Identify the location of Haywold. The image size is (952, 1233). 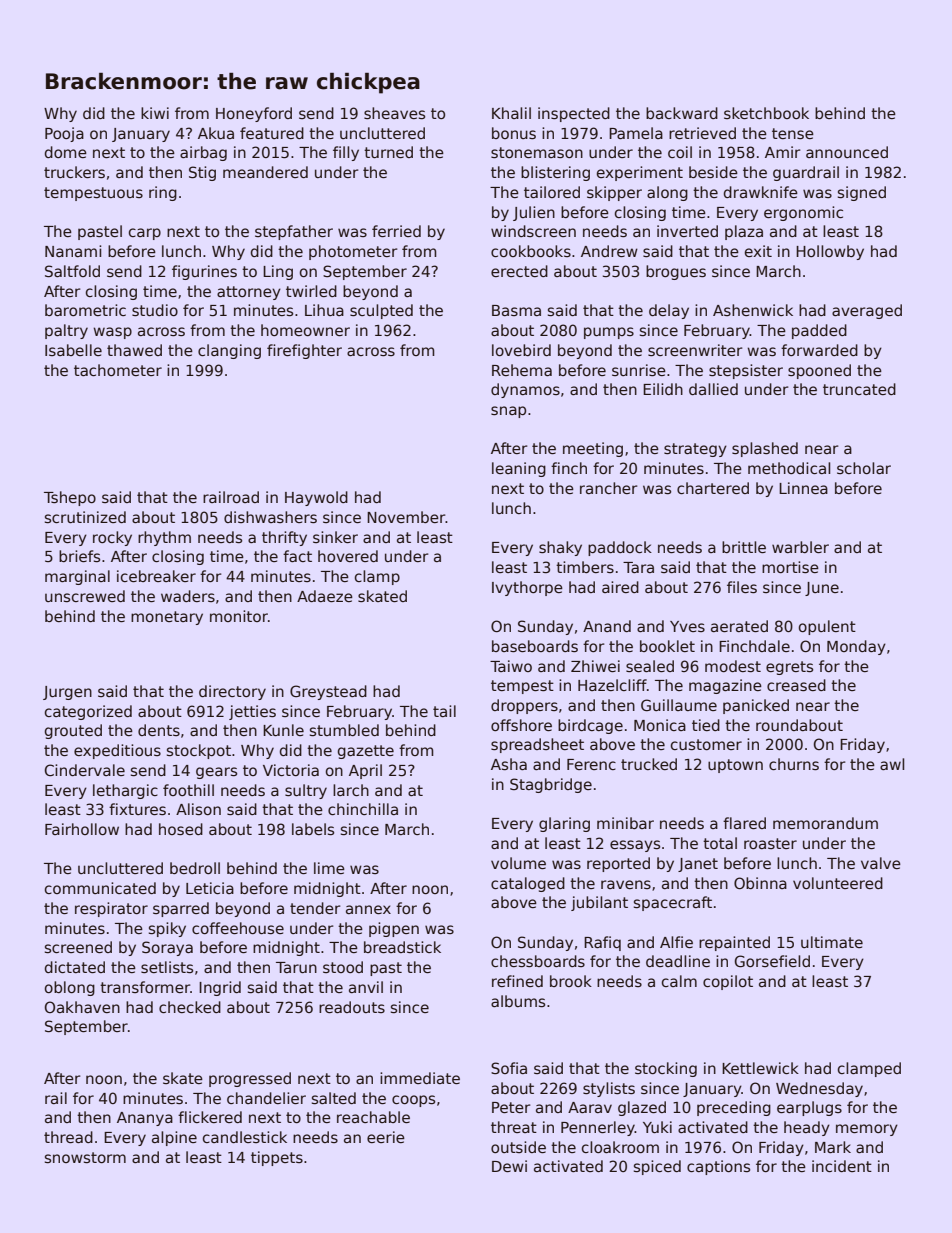
(316, 498).
